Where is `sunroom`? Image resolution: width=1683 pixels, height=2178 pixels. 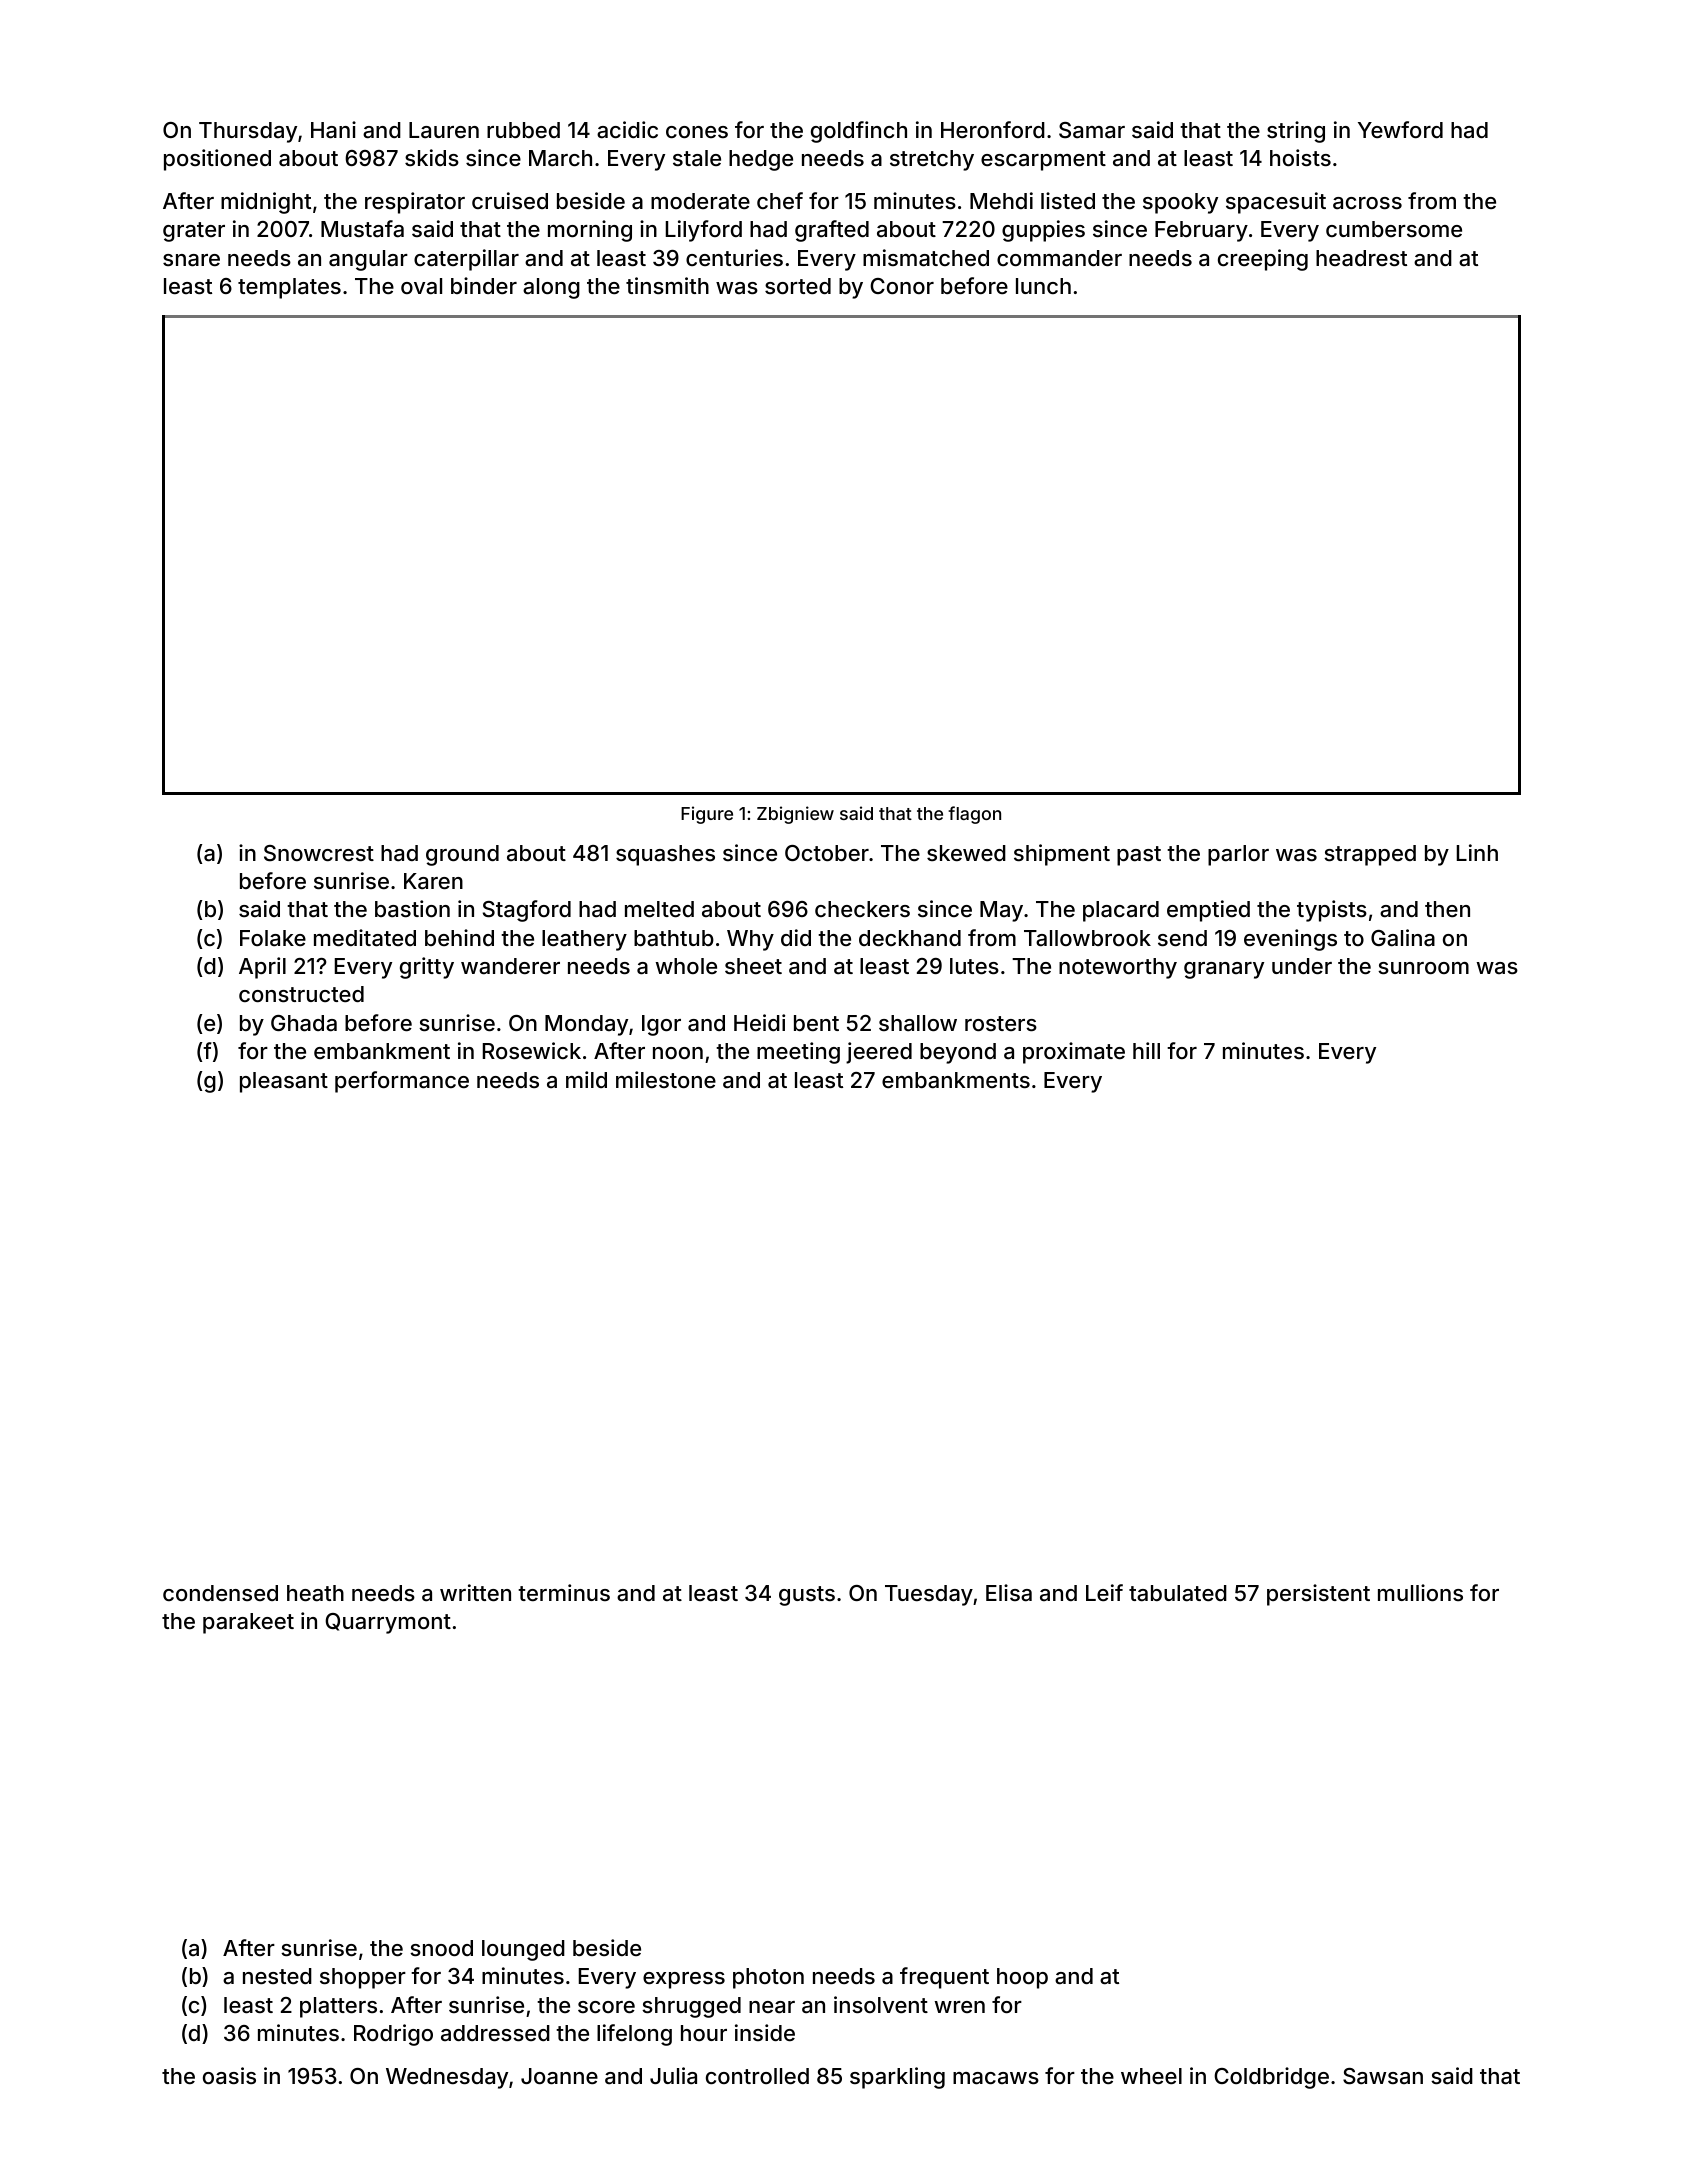
sunroom is located at coordinates (1423, 968).
